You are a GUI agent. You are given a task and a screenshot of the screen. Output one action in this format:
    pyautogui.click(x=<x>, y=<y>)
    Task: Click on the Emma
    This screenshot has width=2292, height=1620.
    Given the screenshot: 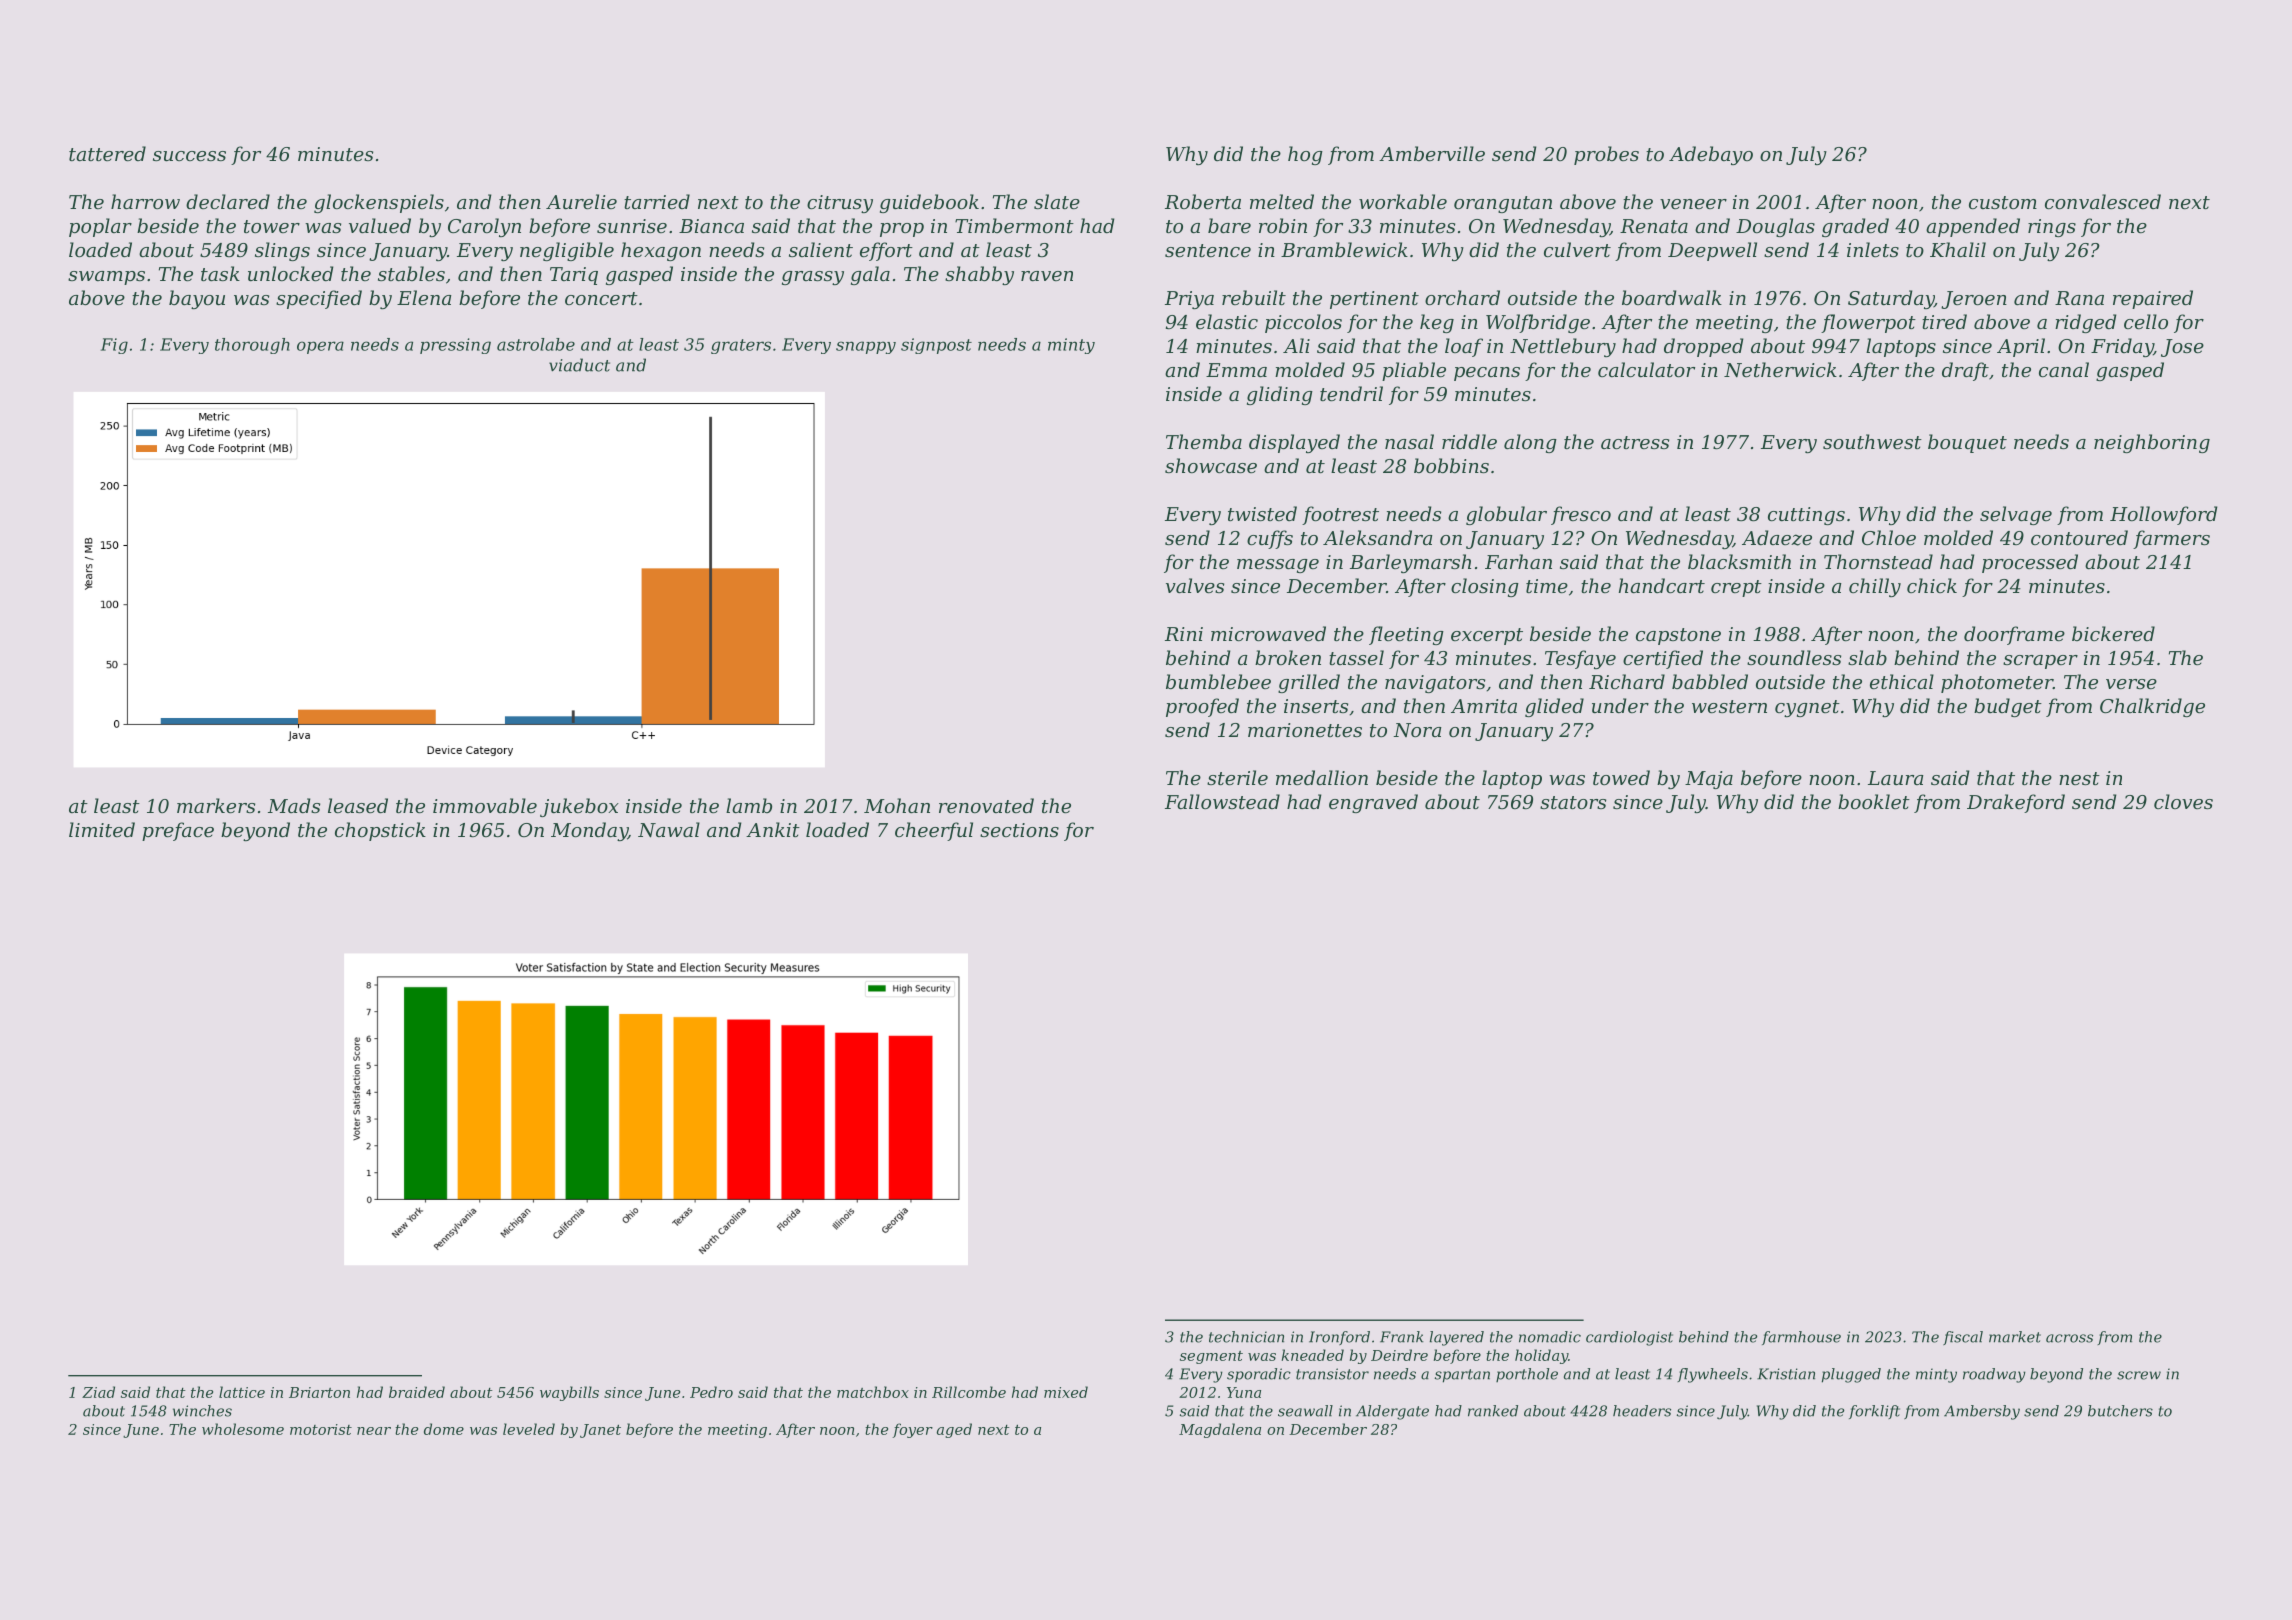 What is the action you would take?
    pyautogui.click(x=1236, y=370)
